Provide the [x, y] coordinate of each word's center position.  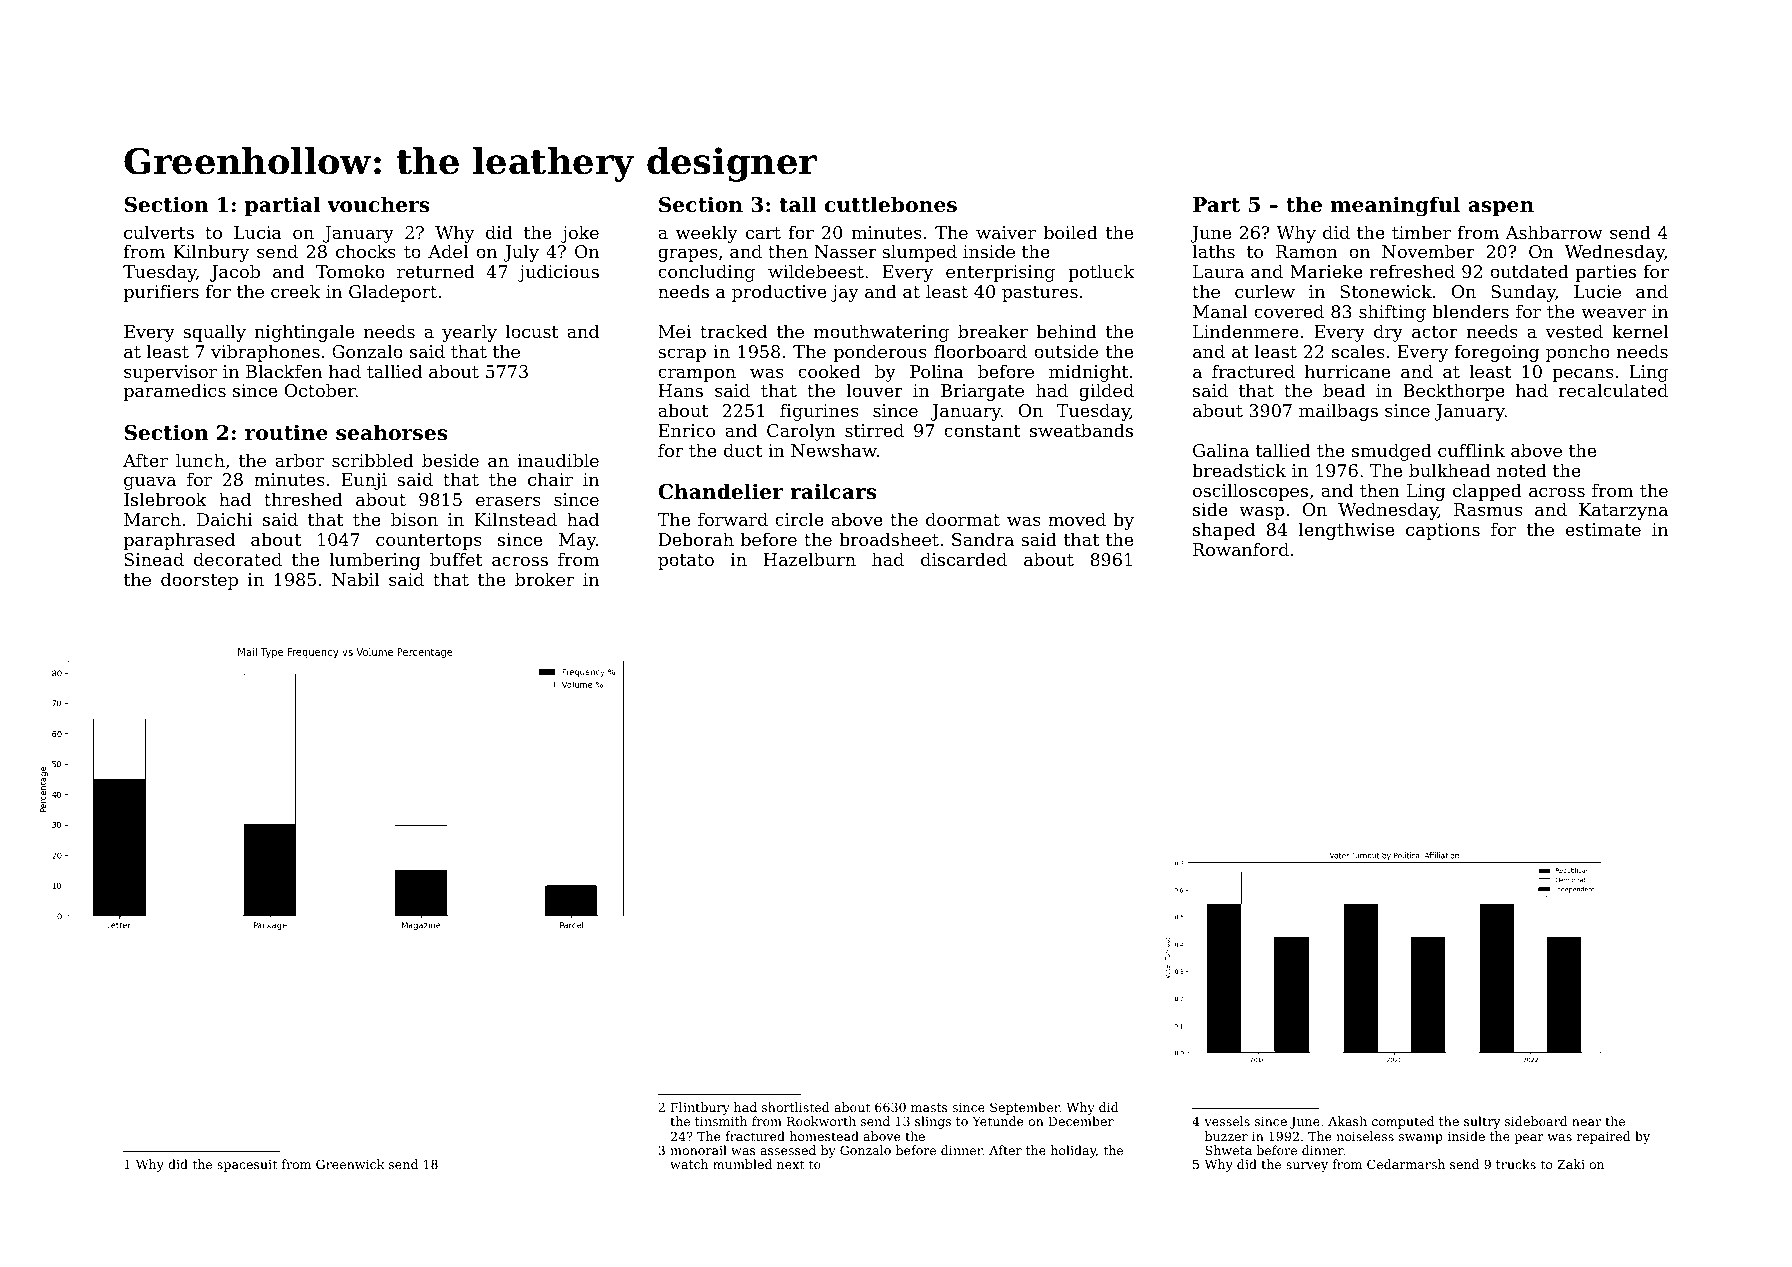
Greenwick [350, 1164]
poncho [1578, 353]
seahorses [392, 432]
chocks [366, 251]
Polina [937, 371]
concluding [706, 273]
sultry [1482, 1122]
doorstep [199, 581]
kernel [1640, 331]
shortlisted [796, 1107]
